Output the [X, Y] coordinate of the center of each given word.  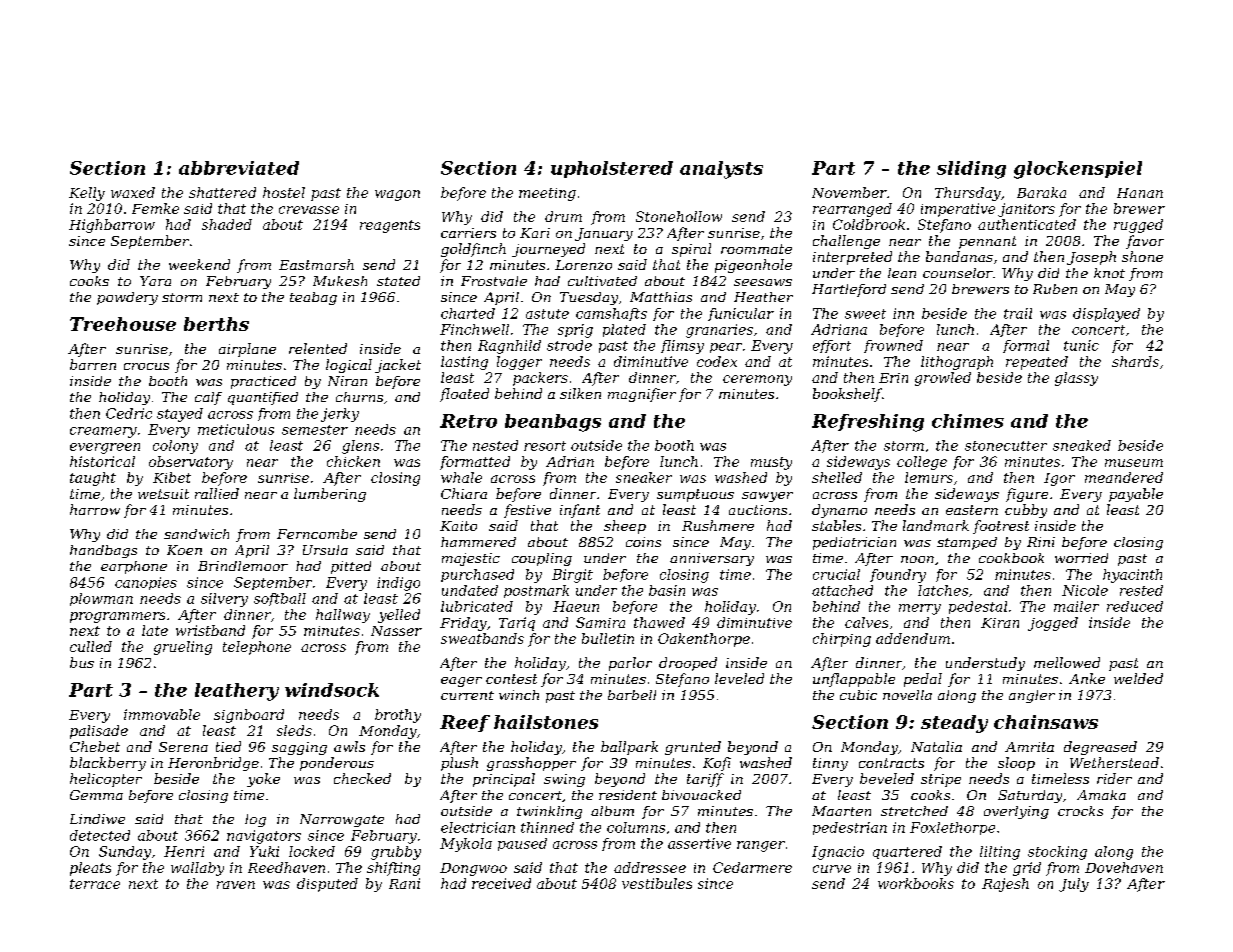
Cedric [129, 413]
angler [1032, 696]
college [922, 463]
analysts [721, 170]
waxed [133, 192]
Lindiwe [97, 819]
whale [461, 477]
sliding [971, 170]
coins [643, 542]
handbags [103, 551]
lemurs [929, 477]
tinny [830, 764]
